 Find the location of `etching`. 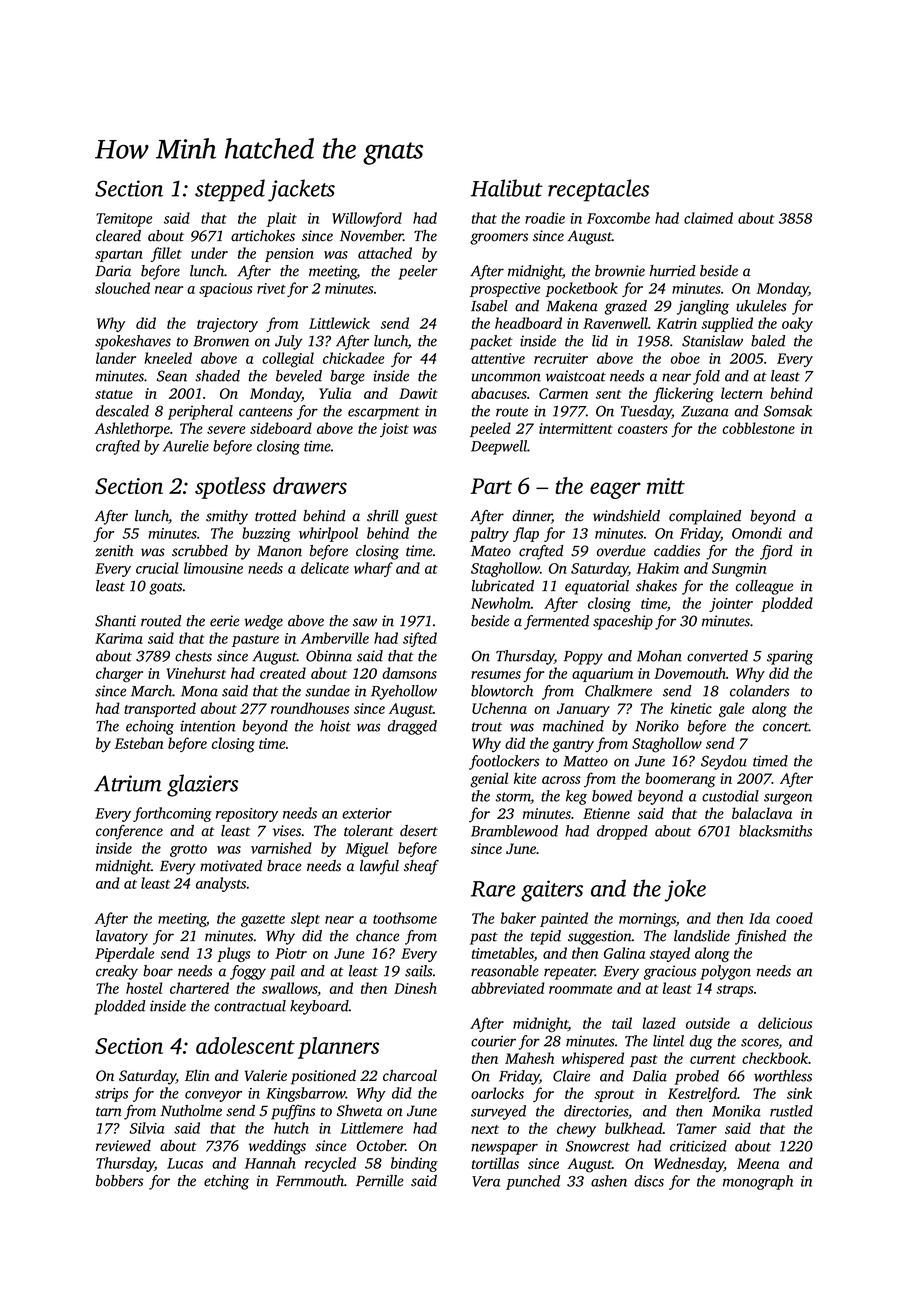

etching is located at coordinates (226, 1182).
